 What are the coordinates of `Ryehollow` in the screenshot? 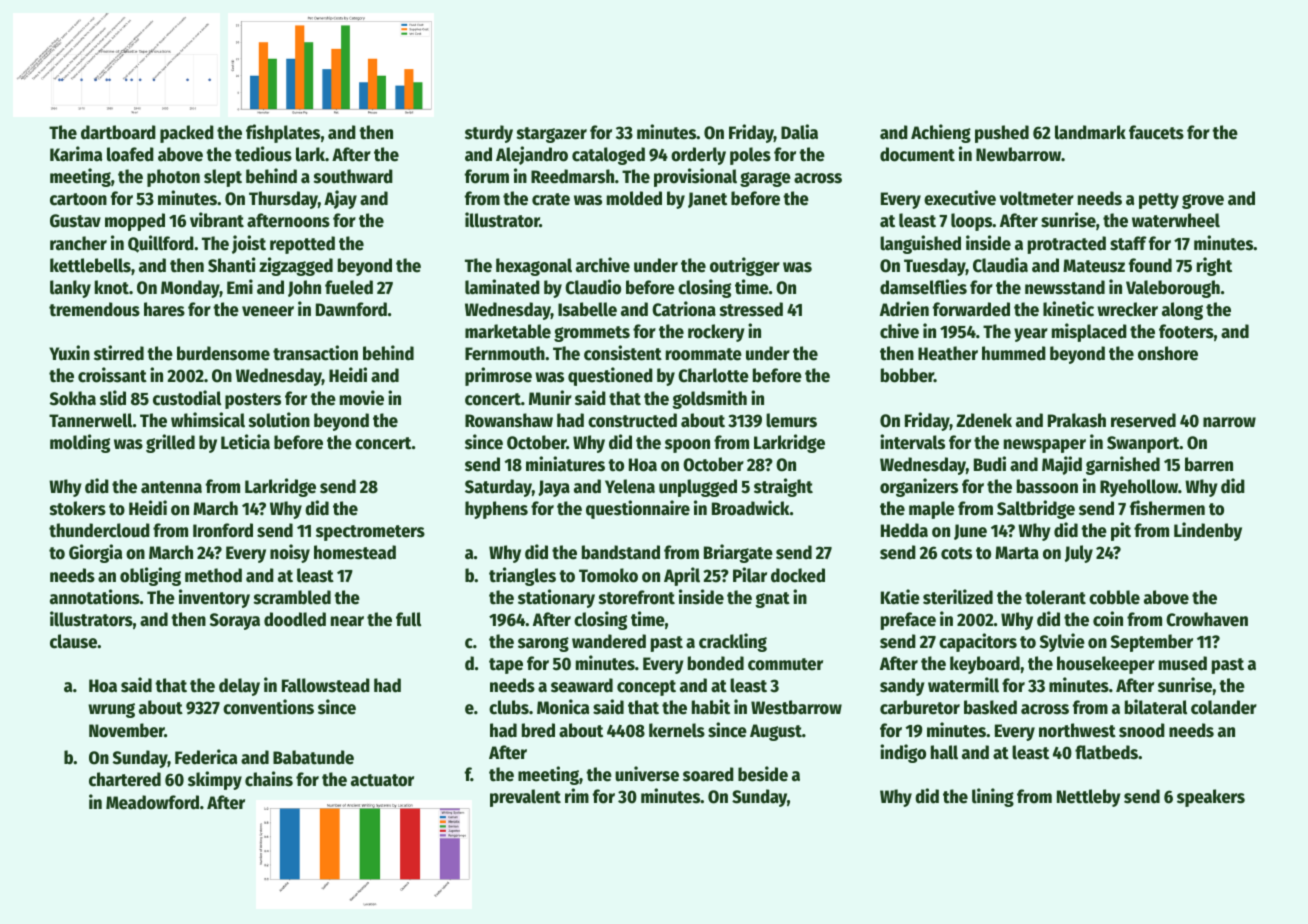 It's located at (1139, 488).
